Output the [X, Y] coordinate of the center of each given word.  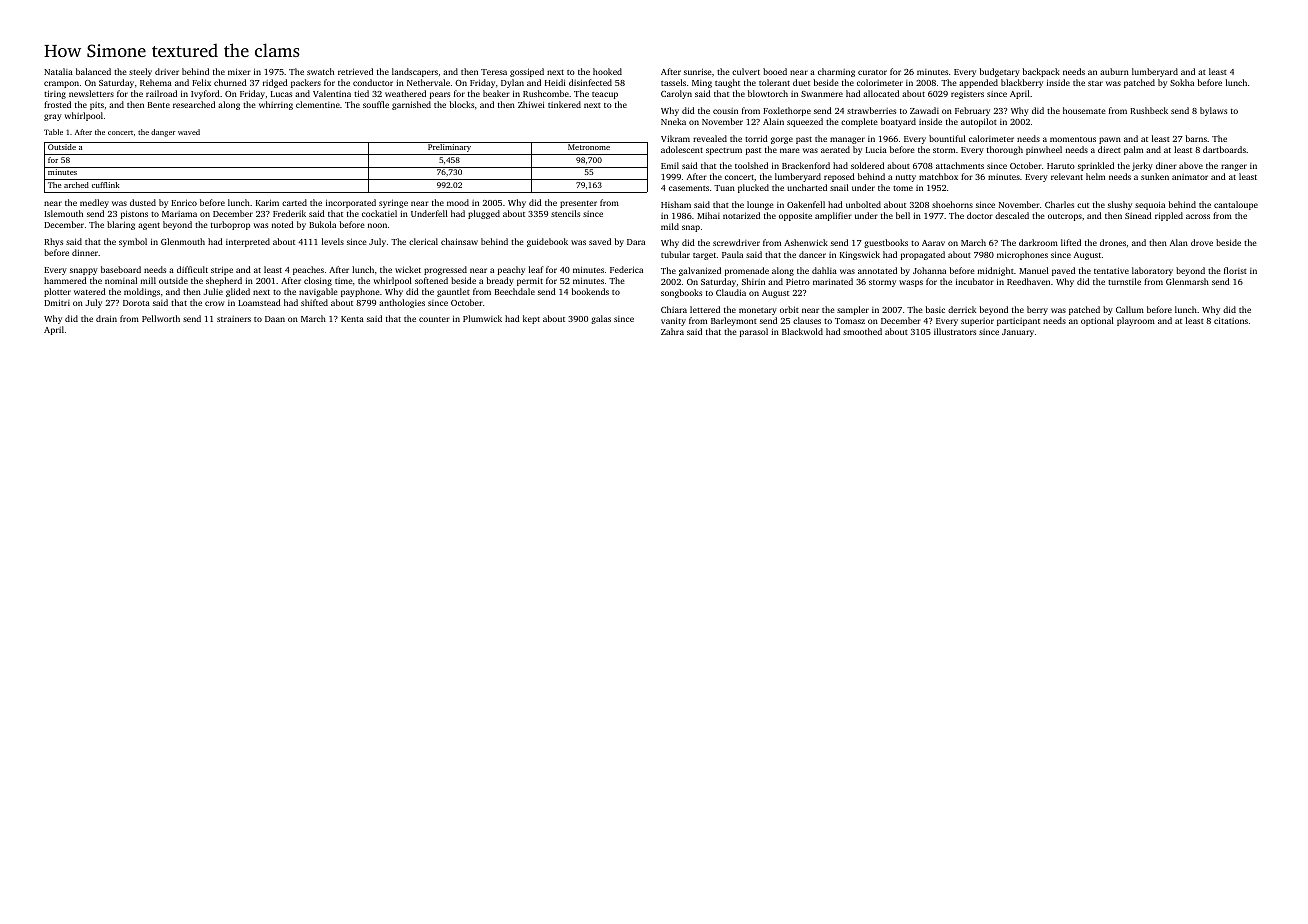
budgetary [1000, 72]
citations [1231, 320]
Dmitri [57, 302]
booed [775, 71]
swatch [320, 71]
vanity [673, 321]
